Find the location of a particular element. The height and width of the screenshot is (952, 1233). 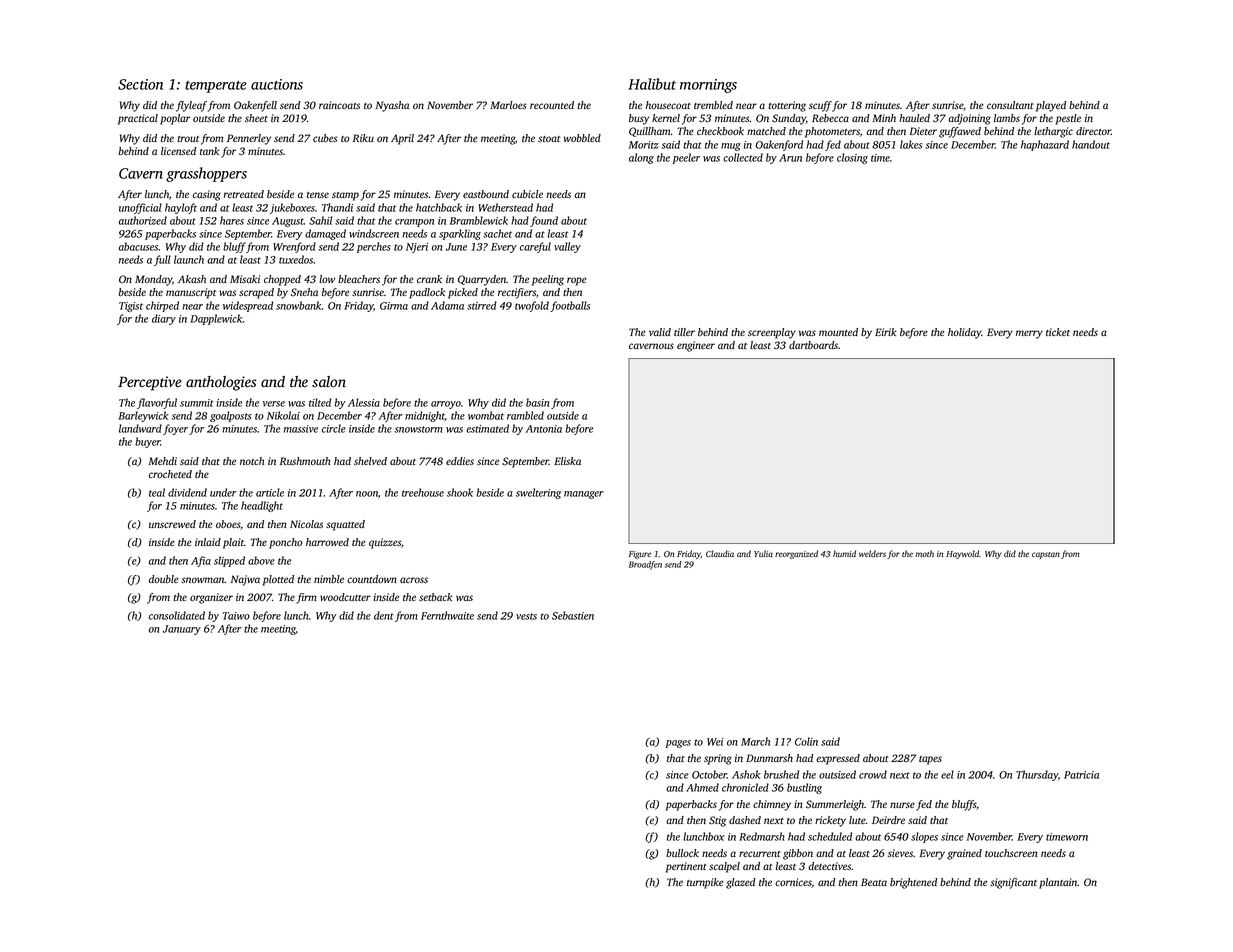

raincoats is located at coordinates (339, 105).
